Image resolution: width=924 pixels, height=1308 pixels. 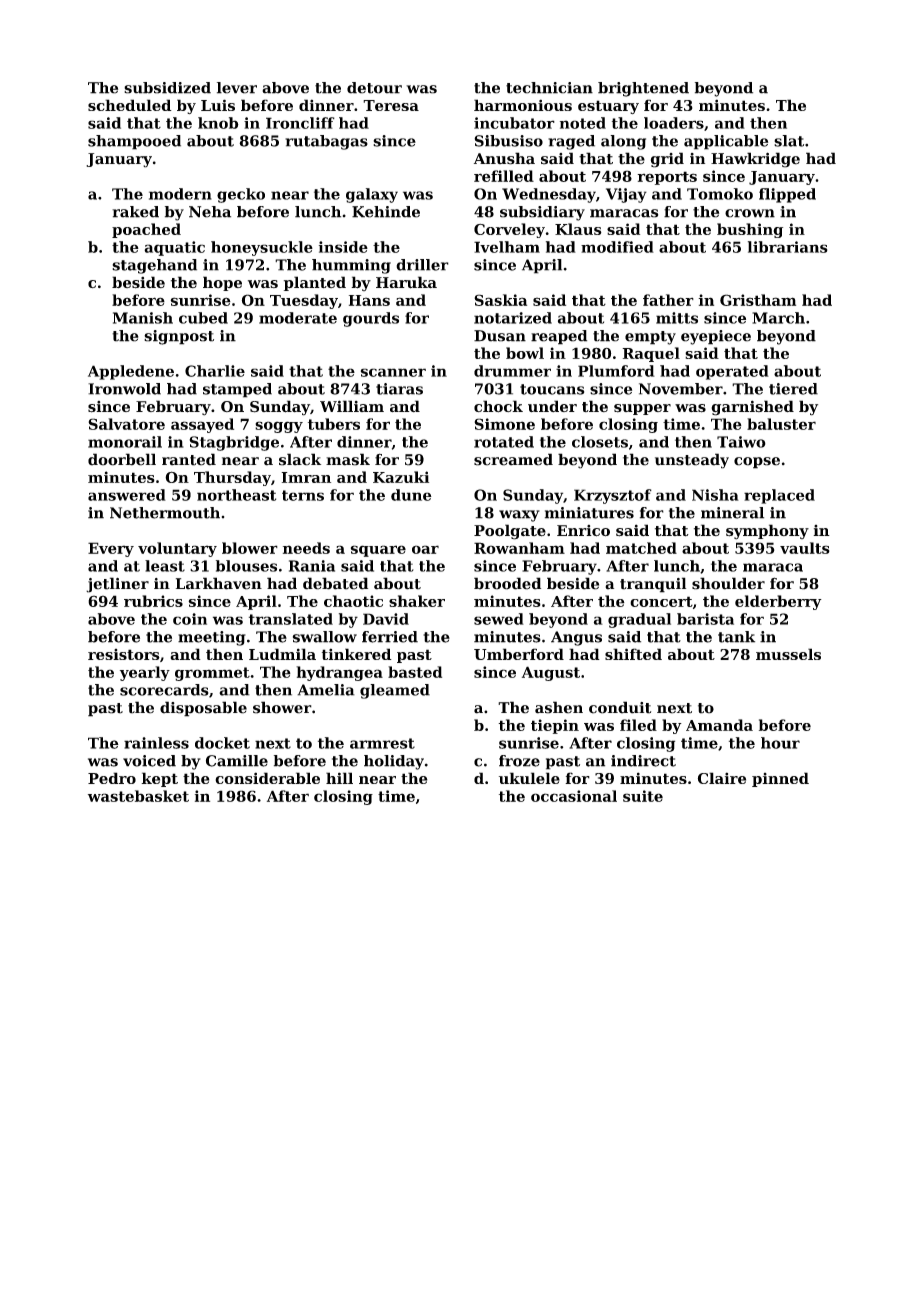 What do you see at coordinates (146, 230) in the screenshot?
I see `poached` at bounding box center [146, 230].
